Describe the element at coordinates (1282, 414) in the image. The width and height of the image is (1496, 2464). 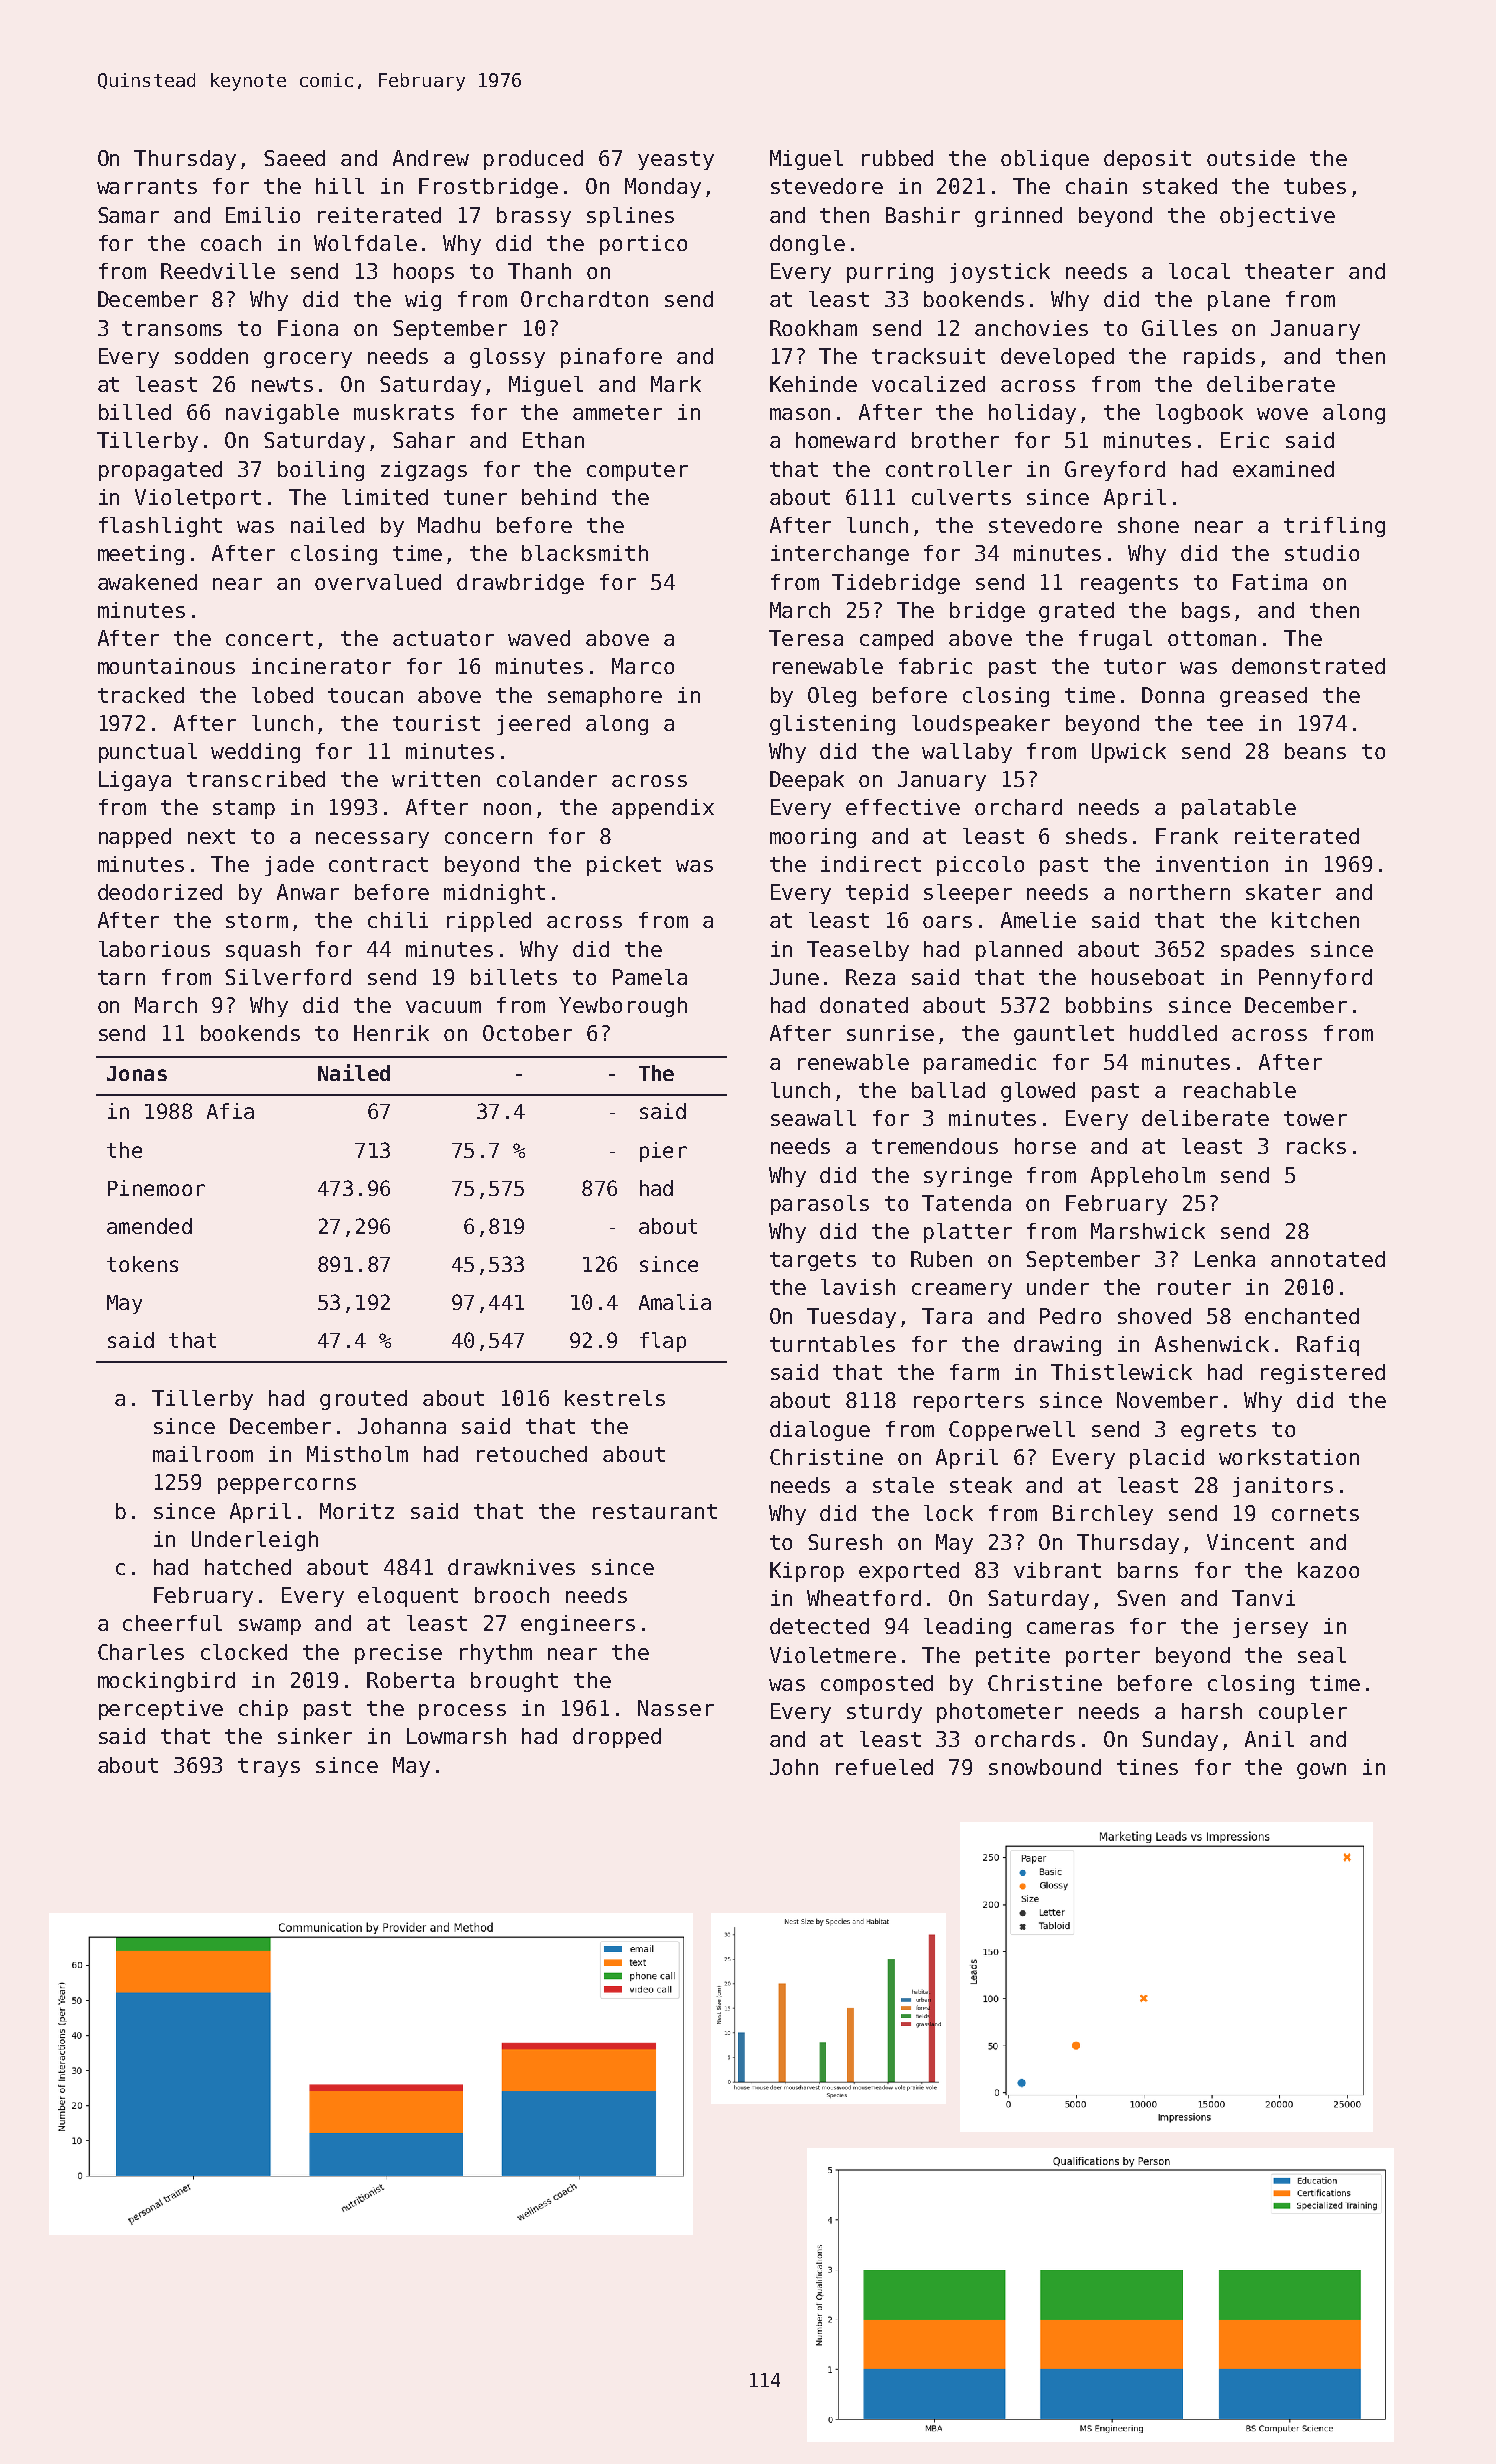
I see `wove` at that location.
